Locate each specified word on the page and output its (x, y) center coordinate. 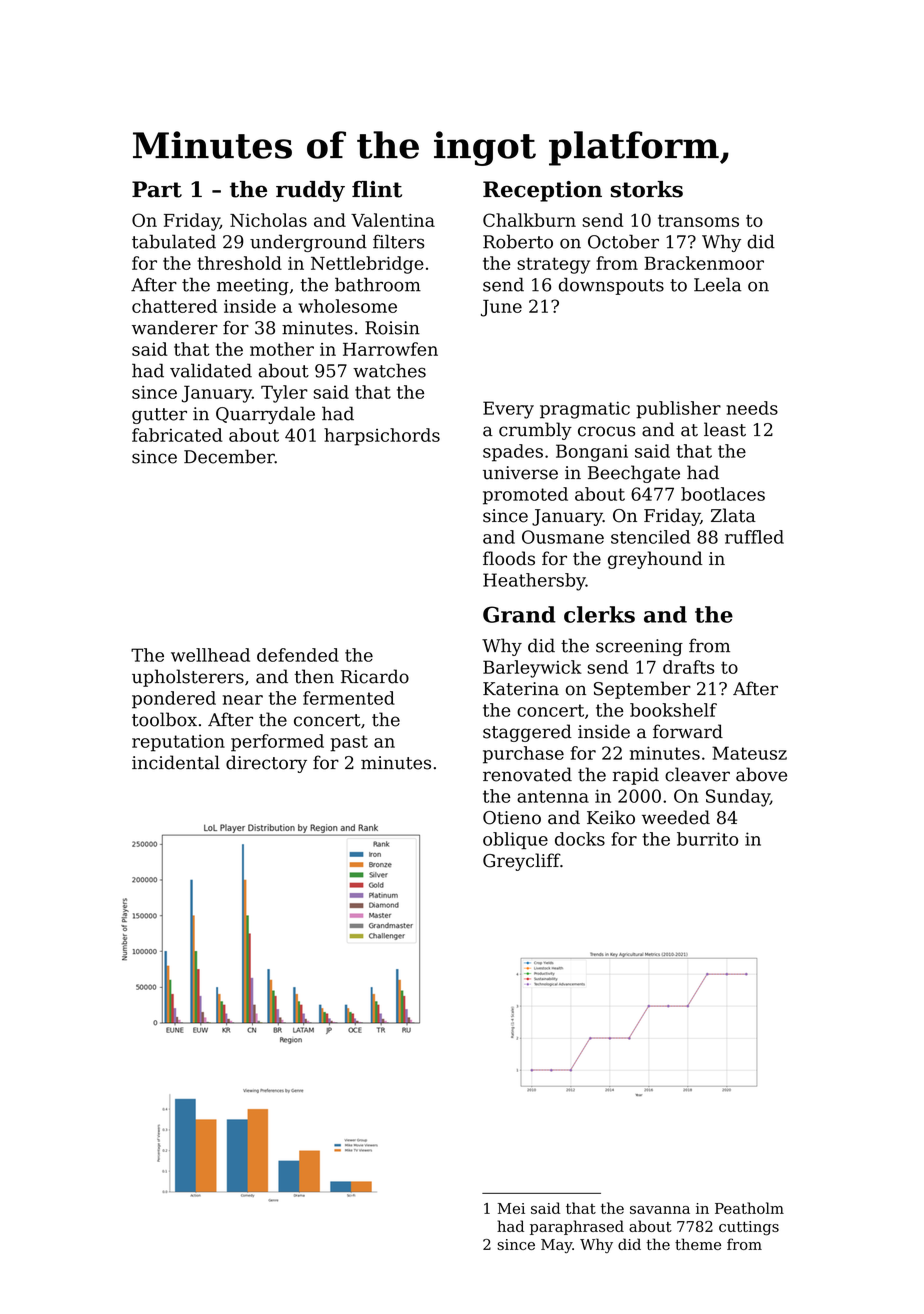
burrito (707, 839)
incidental (176, 762)
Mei (511, 1208)
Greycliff (521, 862)
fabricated (177, 435)
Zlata (733, 515)
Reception (542, 191)
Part (157, 189)
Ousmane (563, 537)
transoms (698, 221)
